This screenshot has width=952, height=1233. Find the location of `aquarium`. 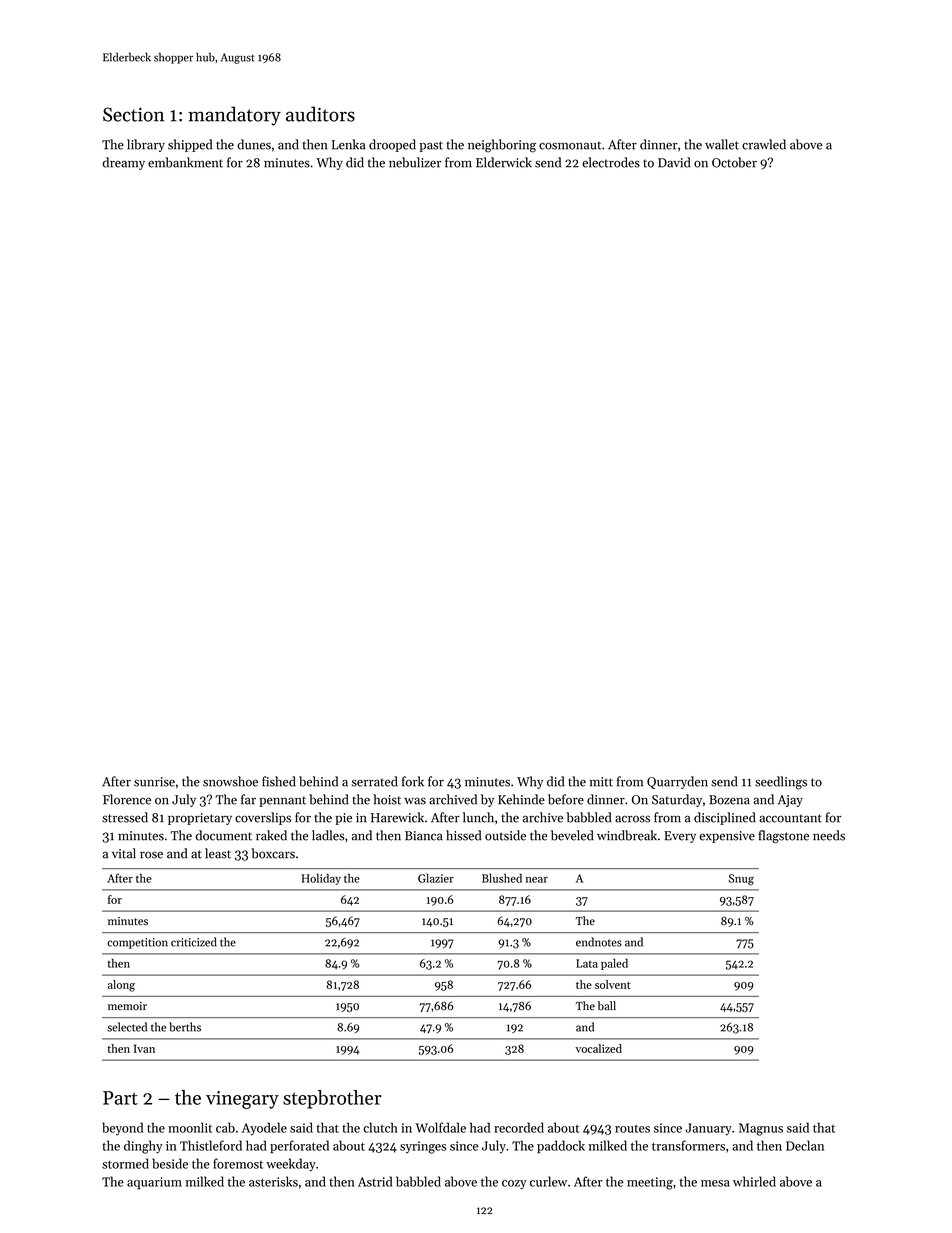

aquarium is located at coordinates (154, 1183).
